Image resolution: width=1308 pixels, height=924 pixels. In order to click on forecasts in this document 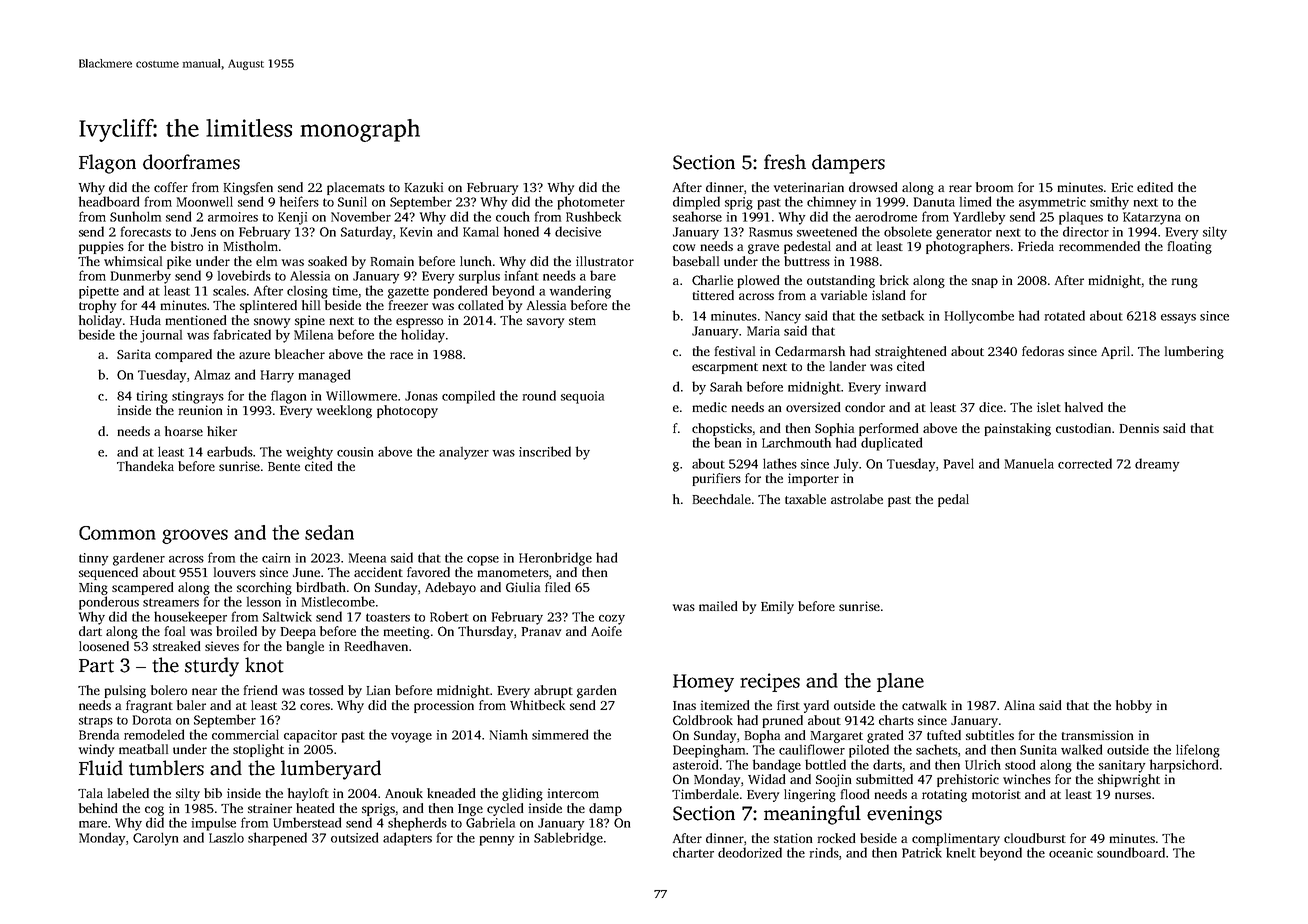, I will do `click(146, 231)`.
